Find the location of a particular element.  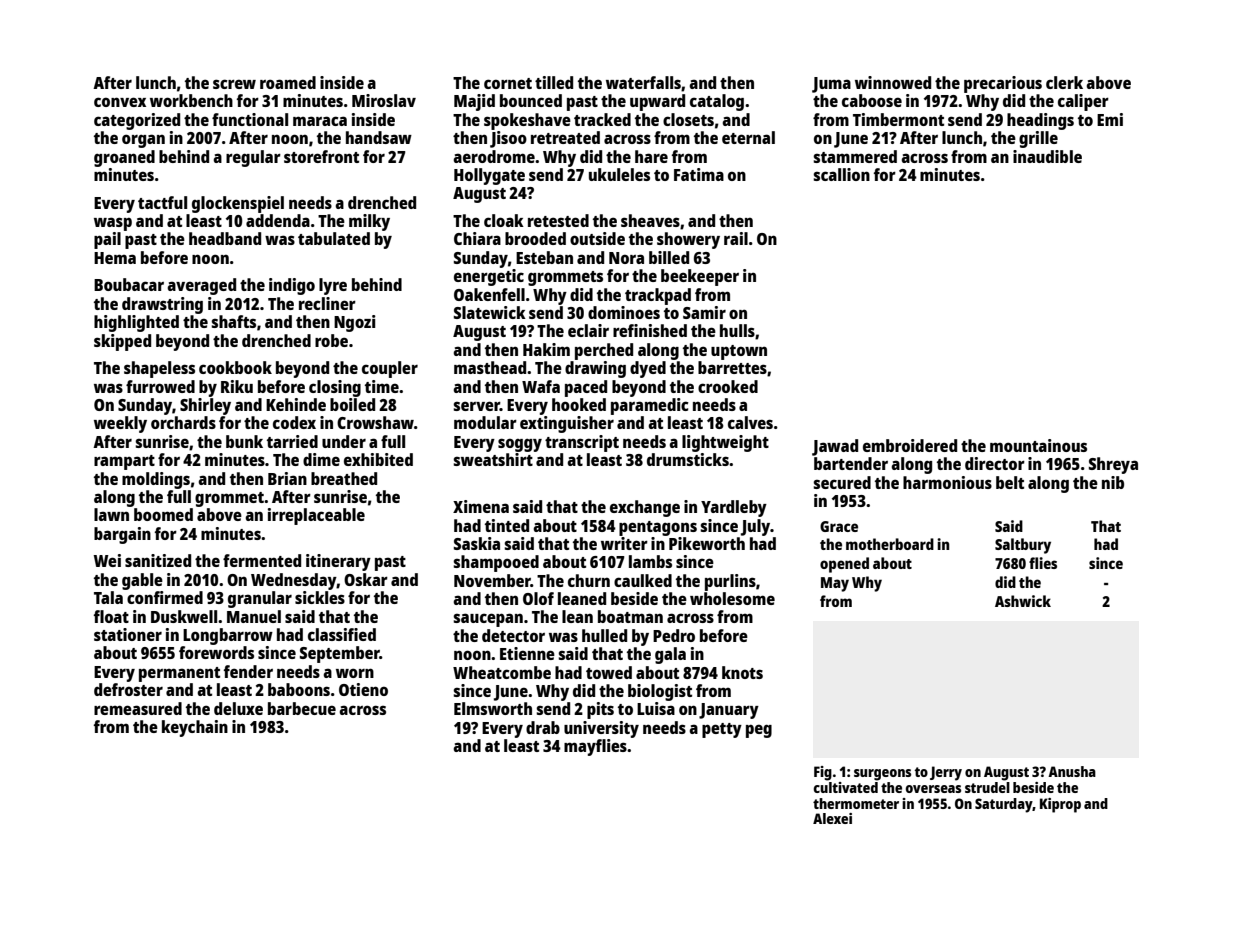

hulls is located at coordinates (737, 330).
